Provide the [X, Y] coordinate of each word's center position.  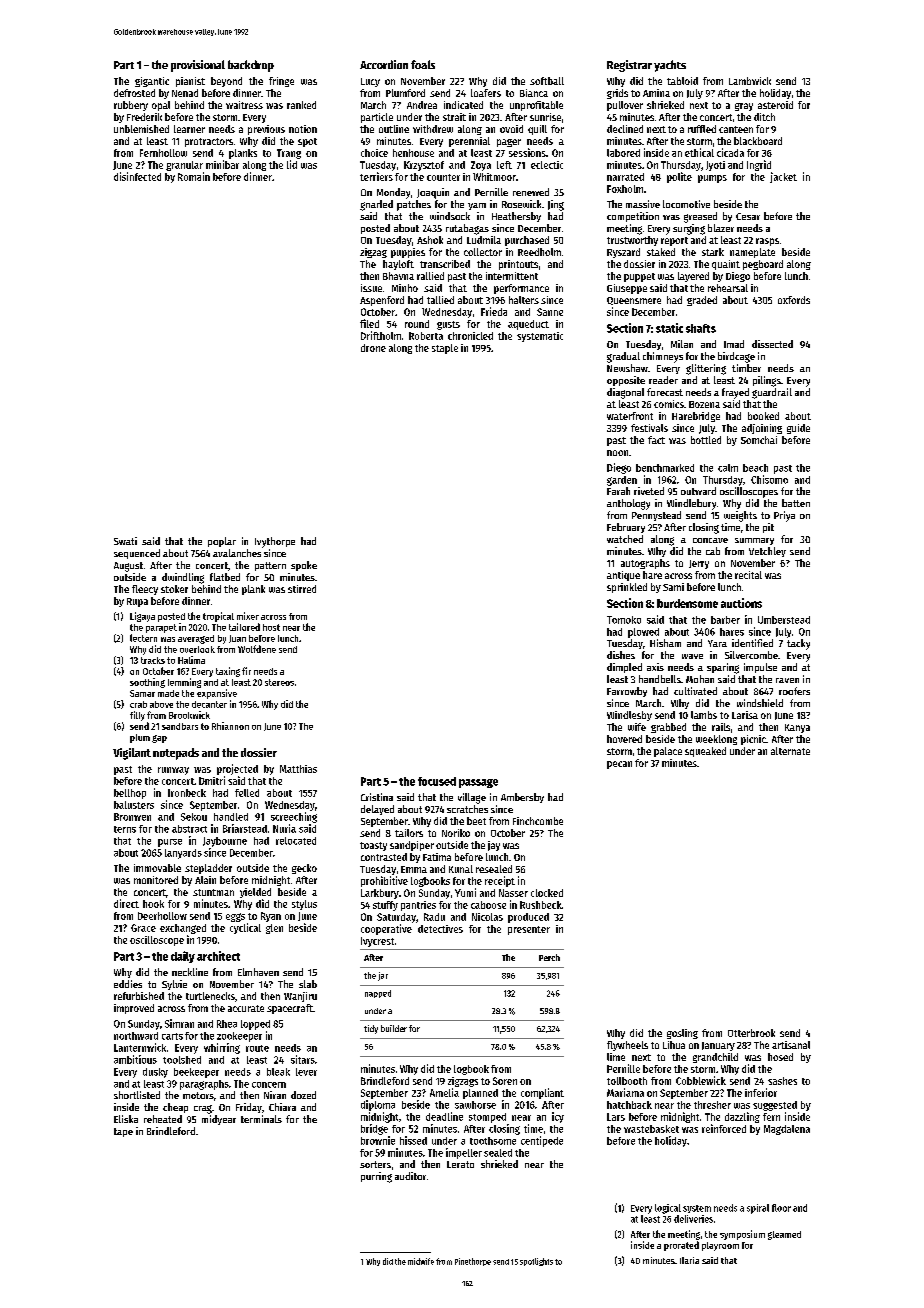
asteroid [775, 105]
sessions [527, 152]
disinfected [137, 176]
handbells [660, 679]
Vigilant [132, 754]
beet [476, 821]
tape [123, 1132]
